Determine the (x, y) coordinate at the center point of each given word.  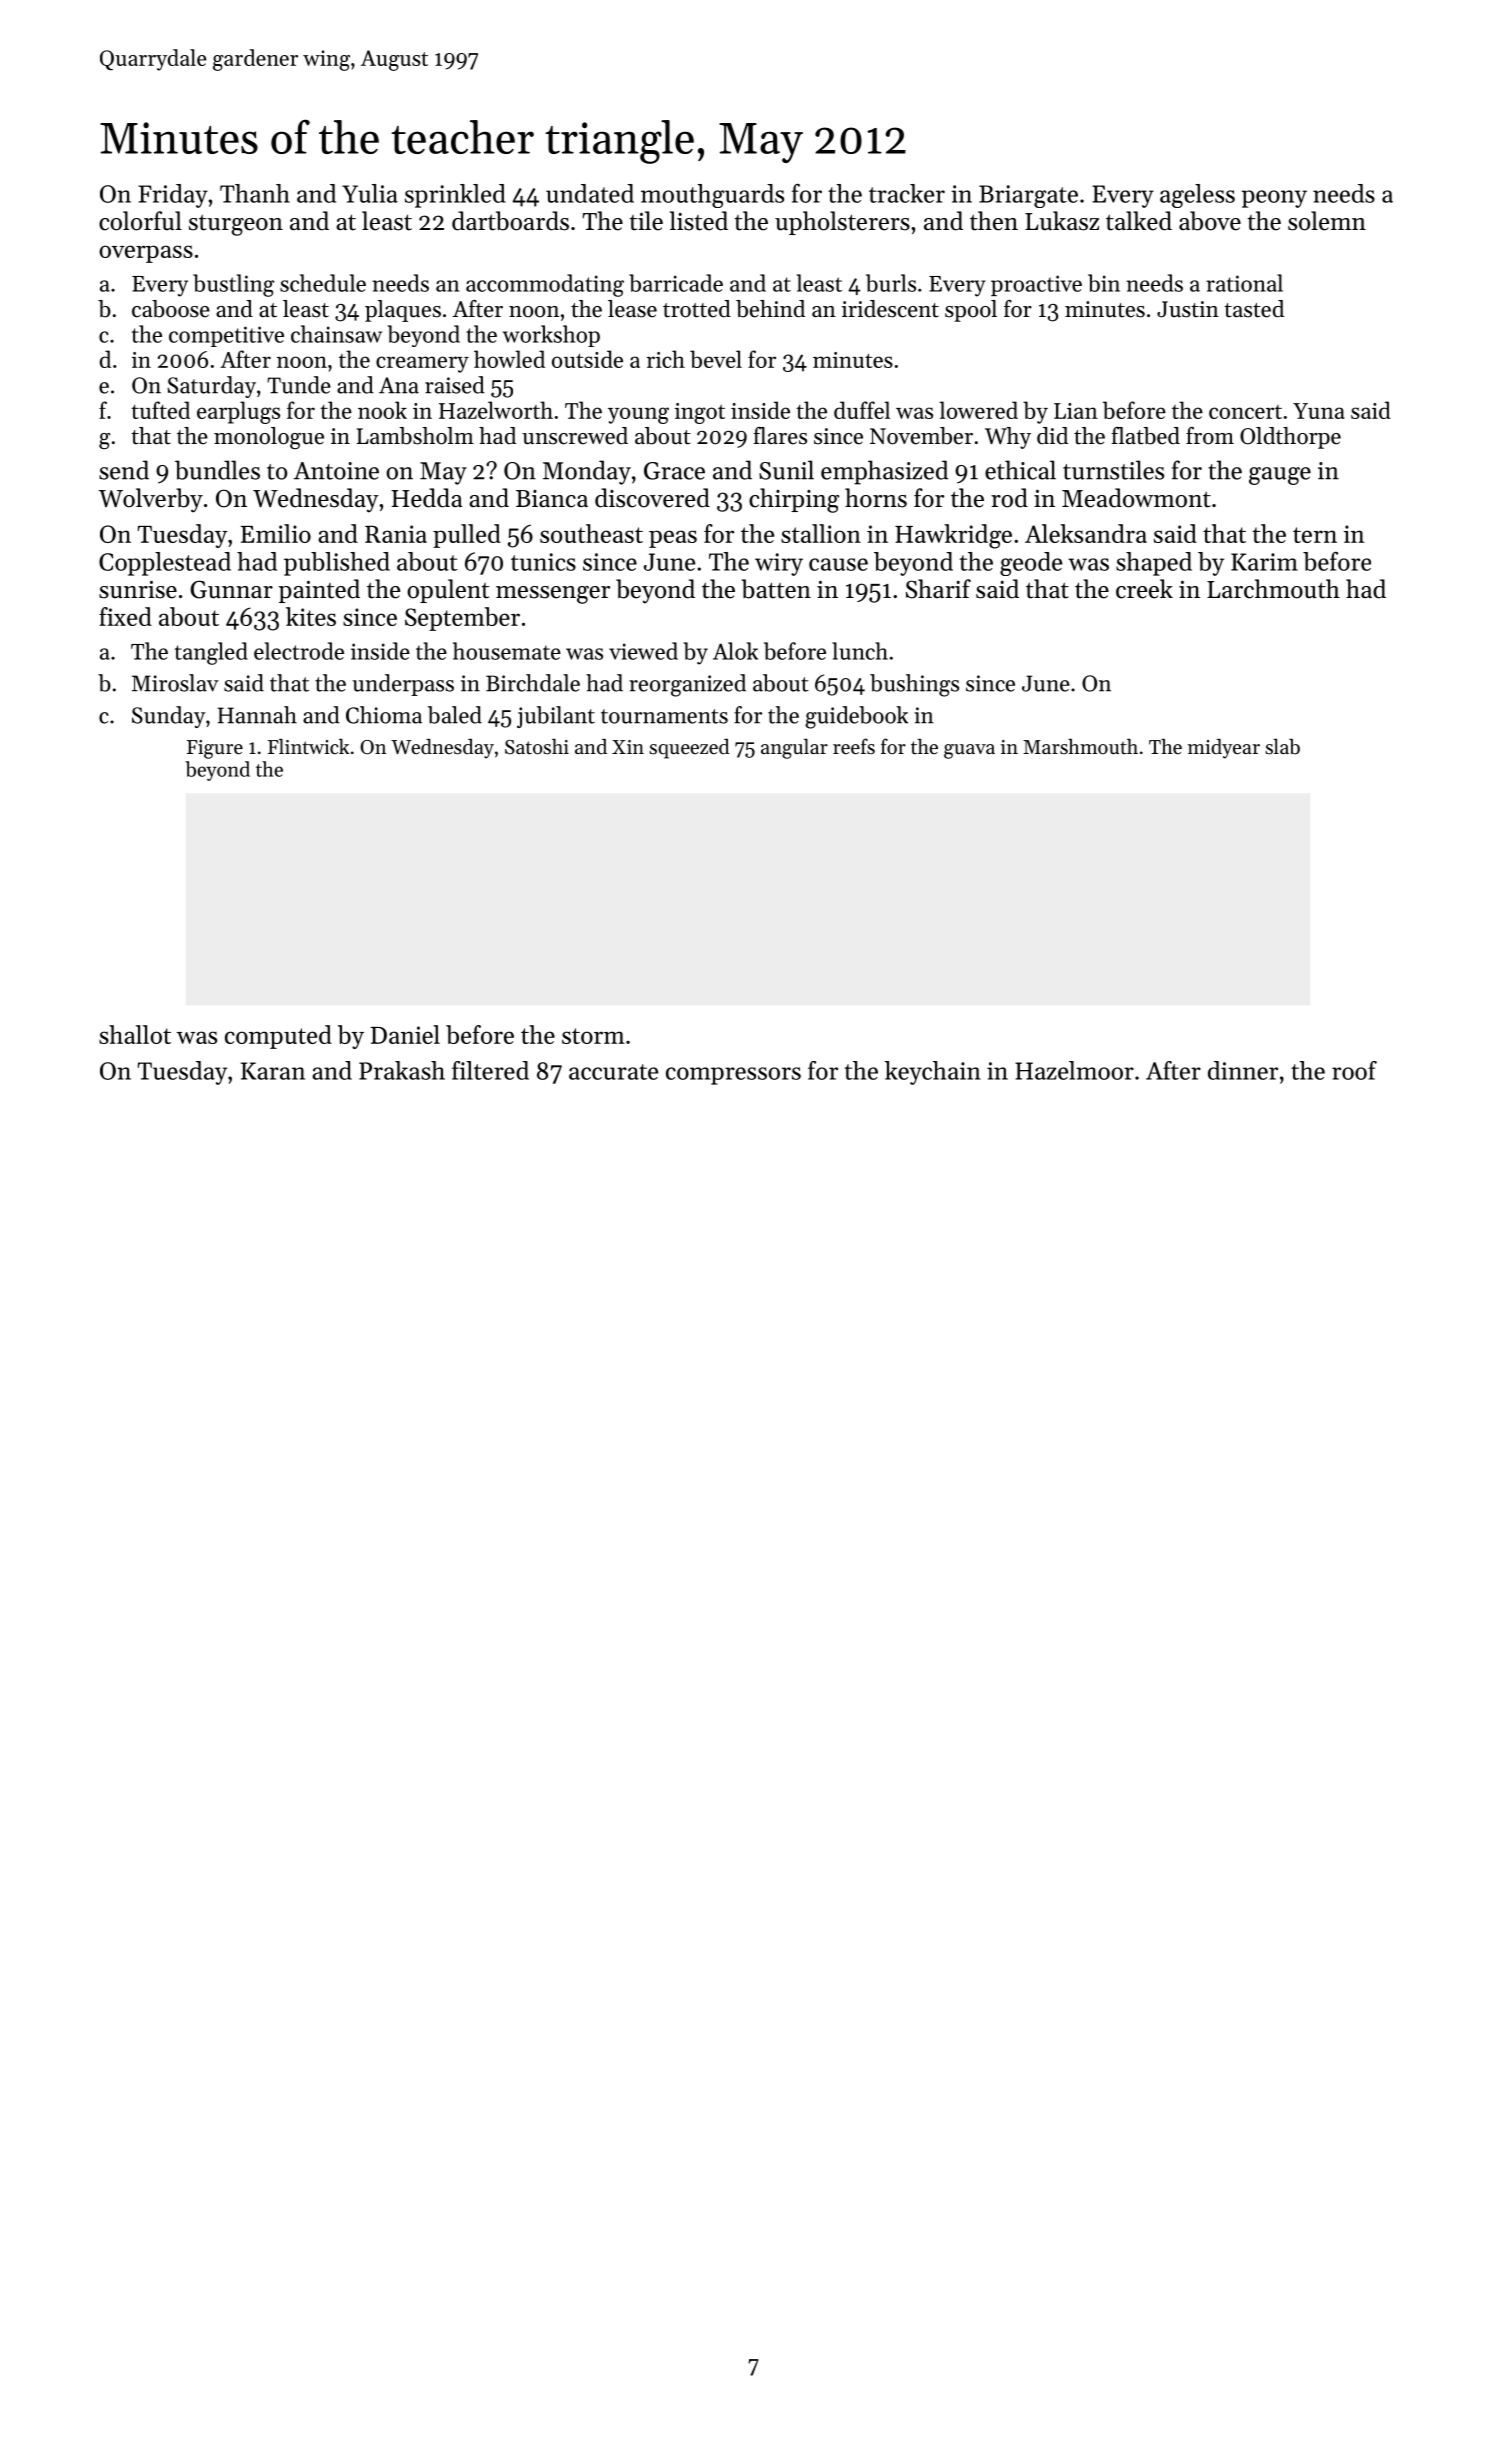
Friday (173, 196)
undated (590, 193)
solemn (1327, 221)
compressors (733, 1076)
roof (1354, 1070)
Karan (273, 1071)
